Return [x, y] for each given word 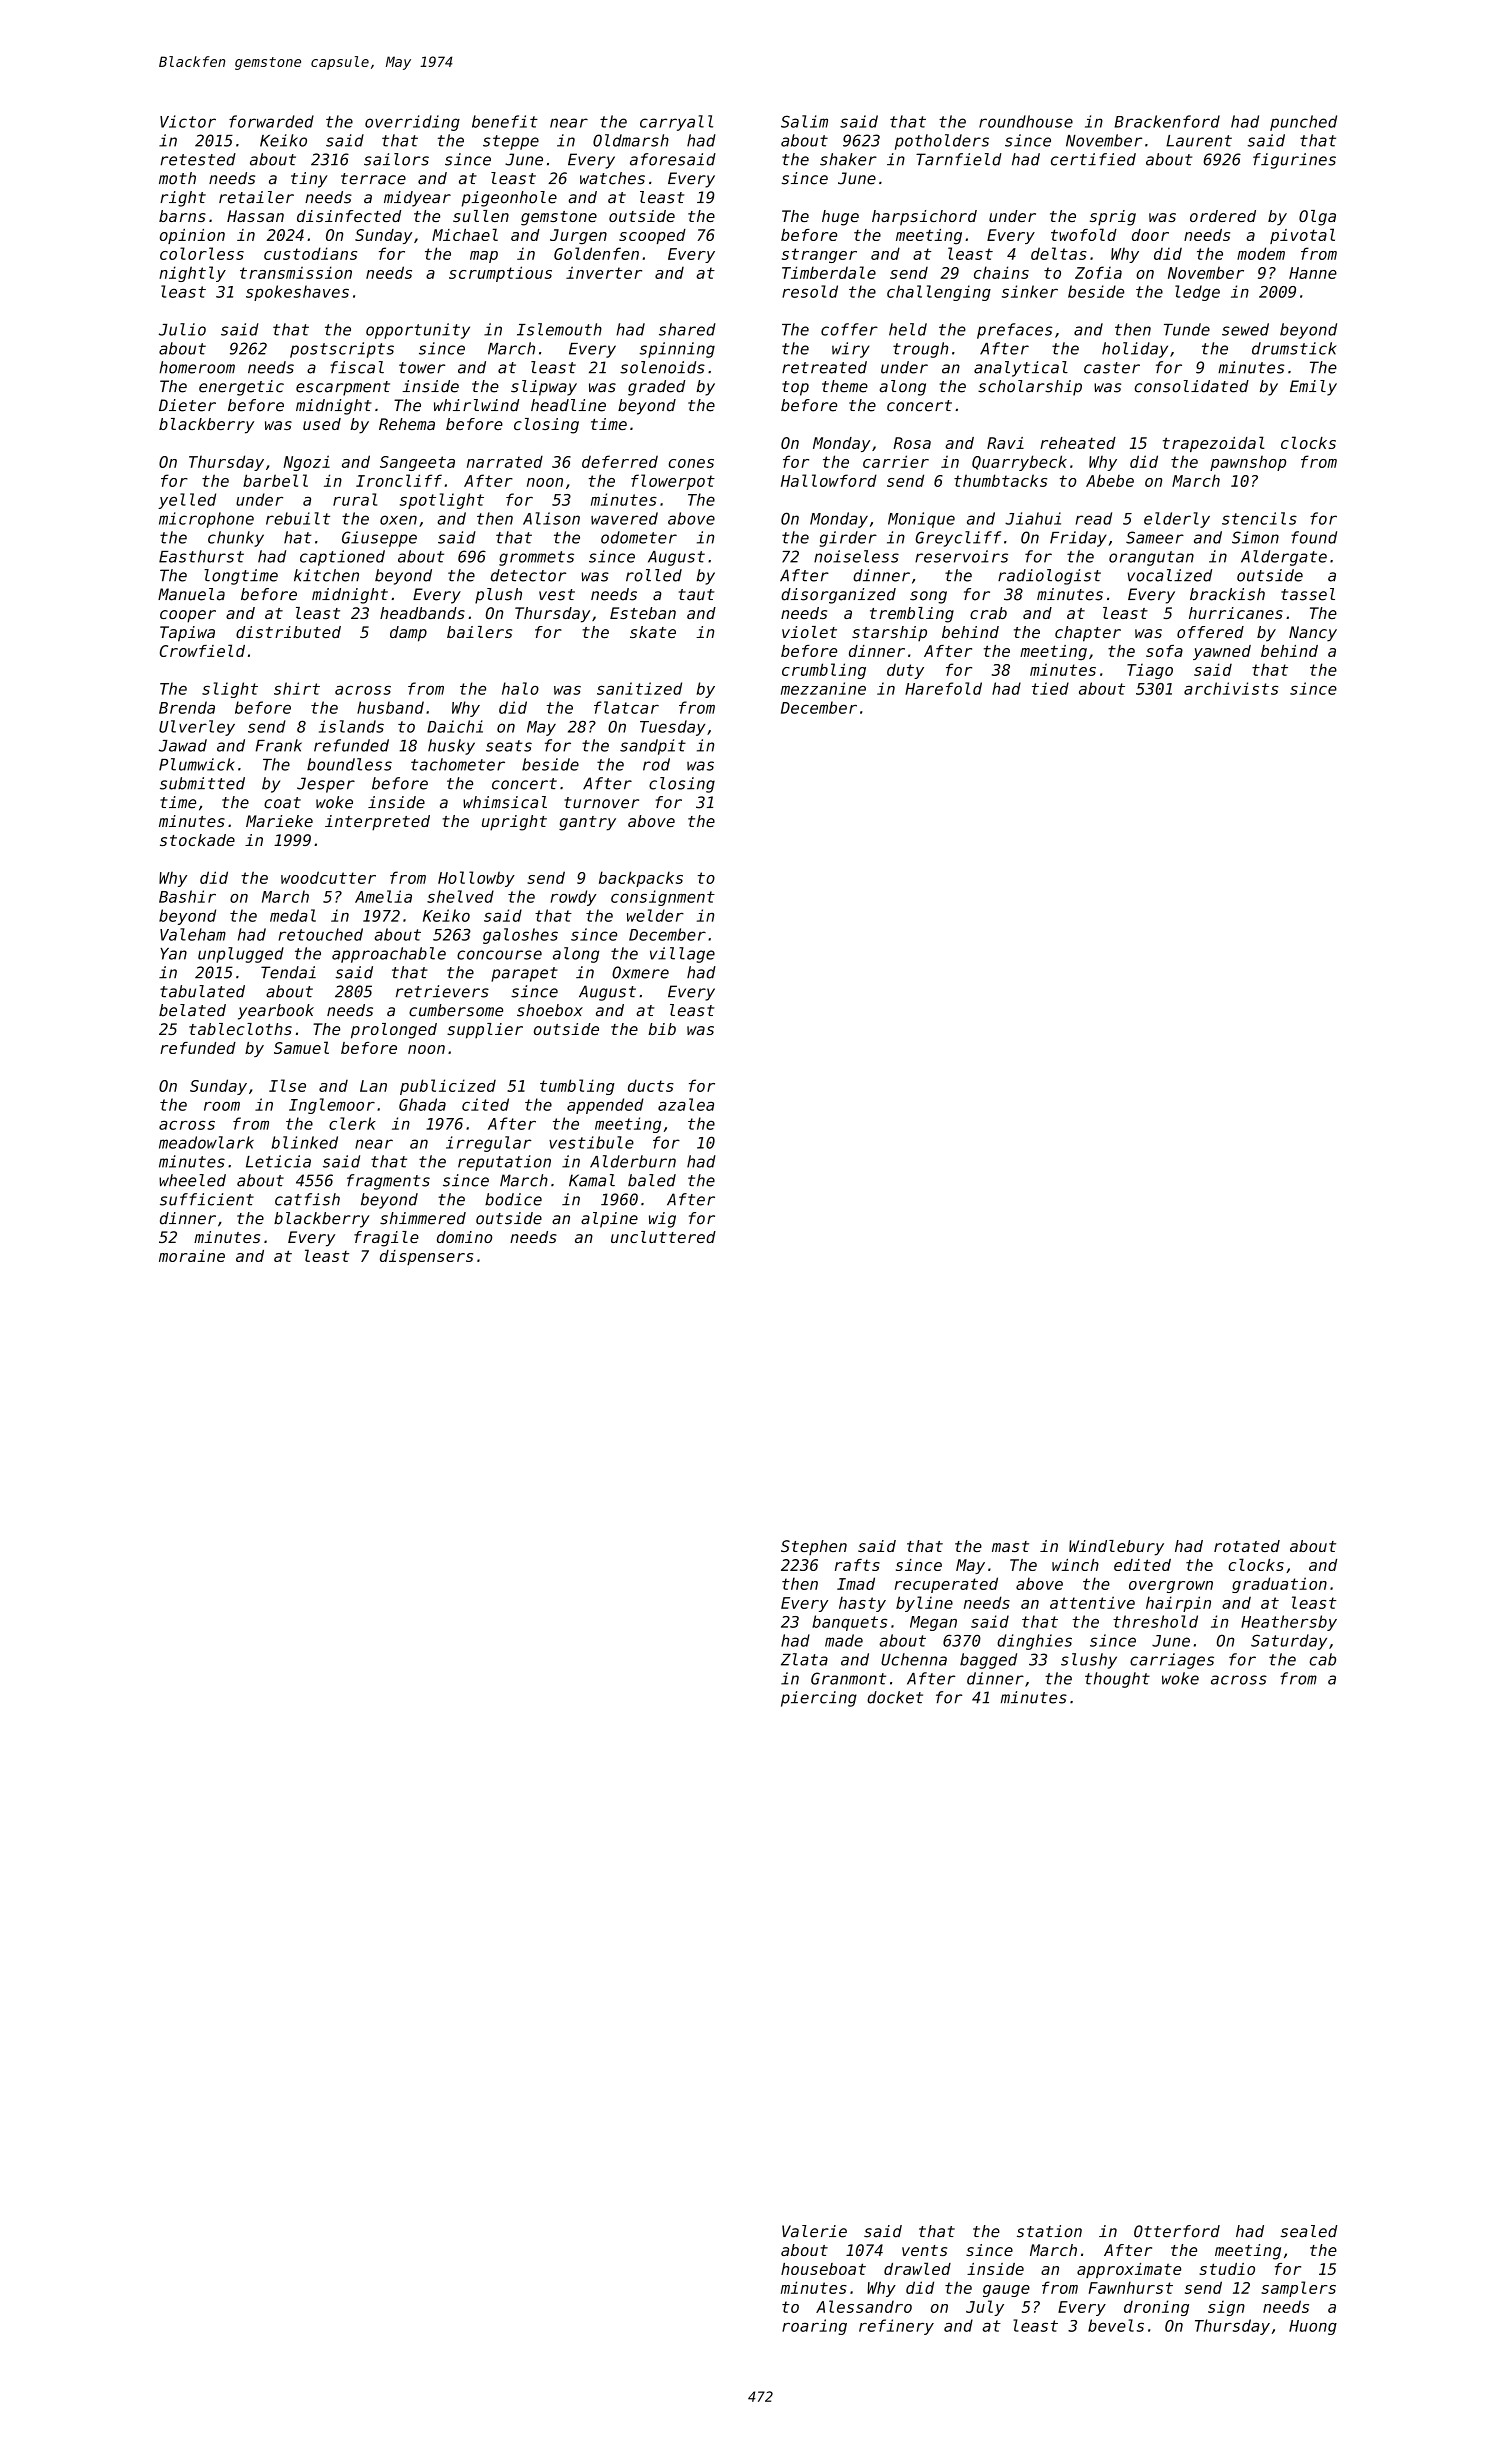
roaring [814, 2327]
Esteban [643, 613]
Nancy [1313, 634]
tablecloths [240, 1029]
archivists [1231, 688]
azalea [686, 1104]
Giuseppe [379, 539]
